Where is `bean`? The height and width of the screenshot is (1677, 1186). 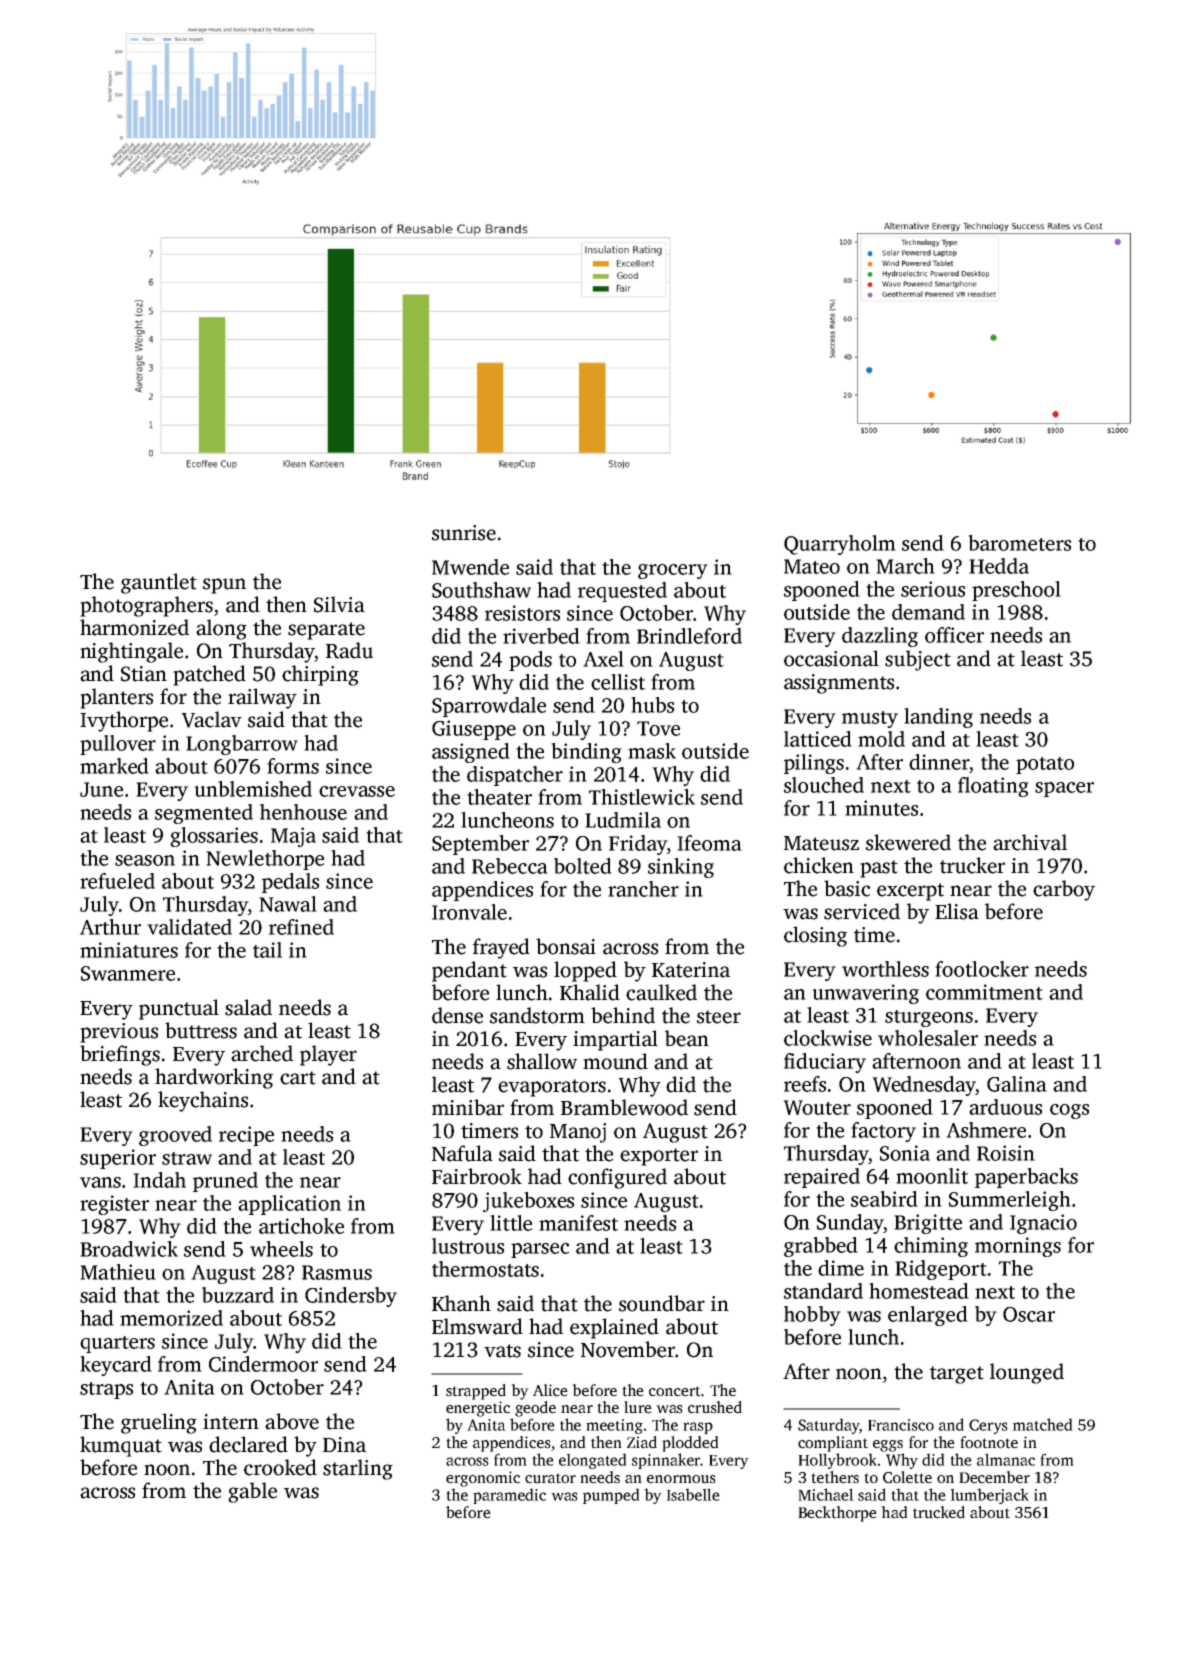
bean is located at coordinates (687, 1038).
